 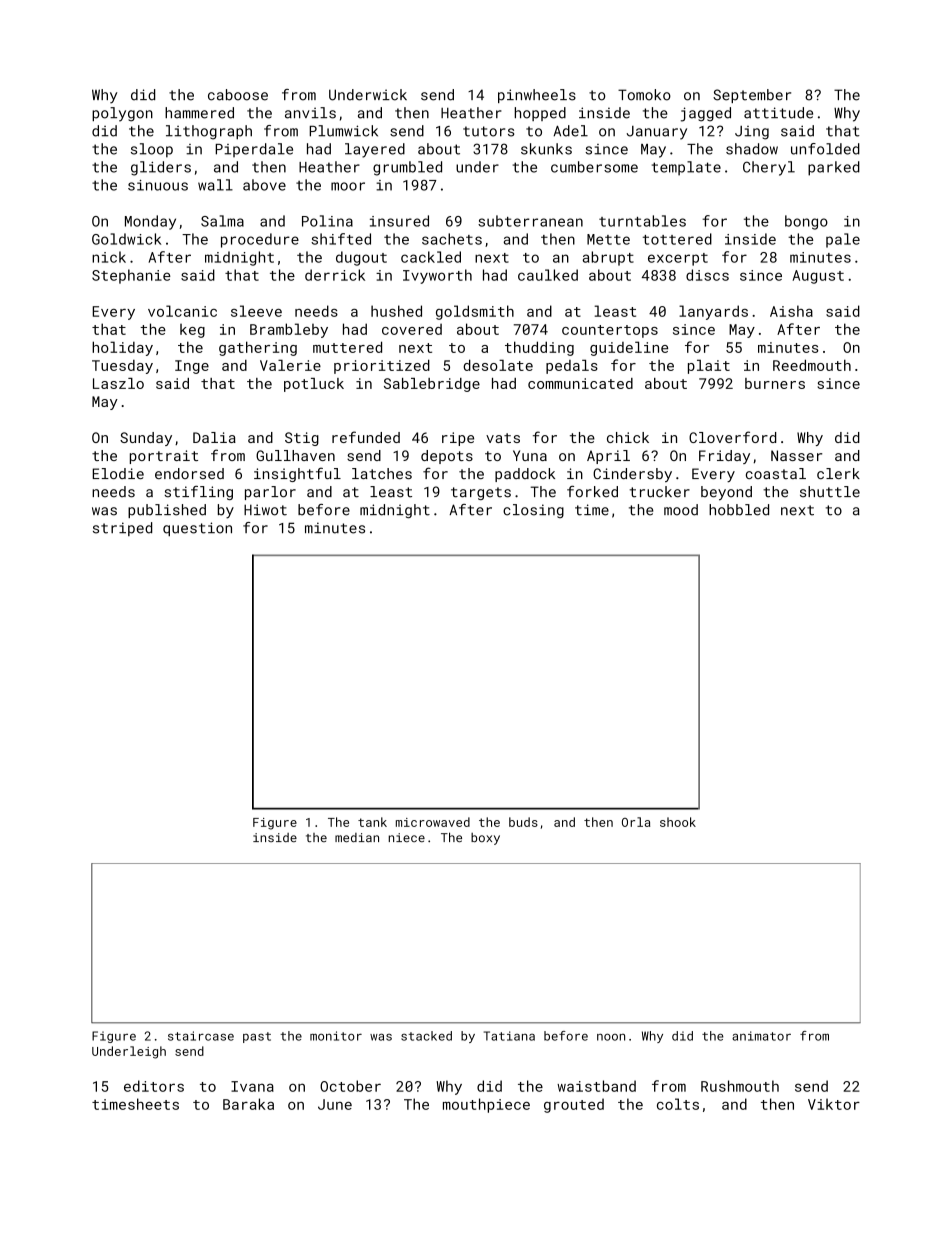 What do you see at coordinates (214, 437) in the page?
I see `Dalia` at bounding box center [214, 437].
